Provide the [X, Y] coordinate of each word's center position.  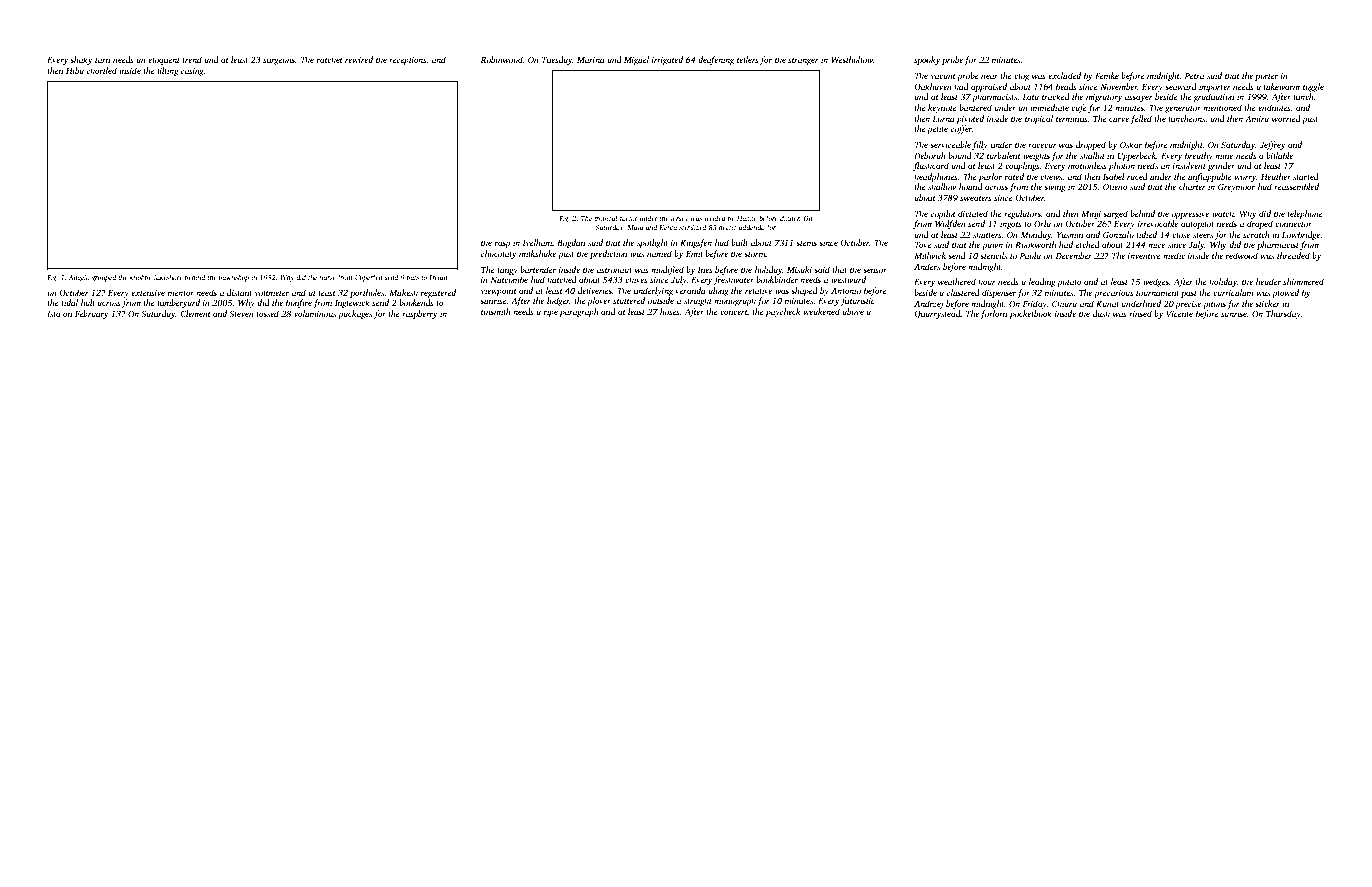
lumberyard [178, 303]
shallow [942, 186]
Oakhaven [933, 86]
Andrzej [928, 304]
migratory [1104, 98]
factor [628, 219]
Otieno [1115, 187]
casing [192, 72]
